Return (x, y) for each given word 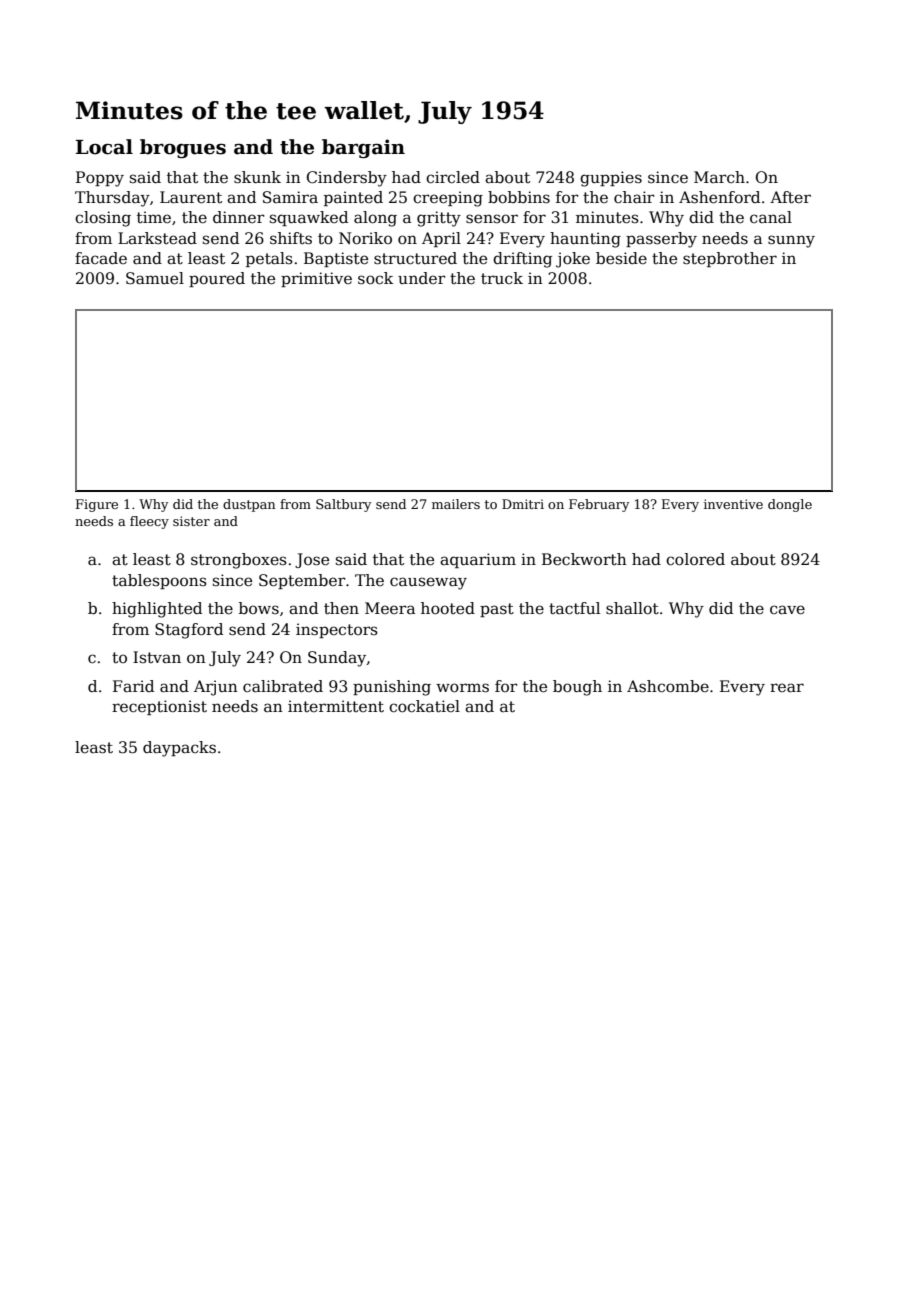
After (790, 197)
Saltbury (343, 505)
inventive (733, 504)
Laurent (191, 197)
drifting (522, 260)
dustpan (249, 505)
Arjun (216, 688)
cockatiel (424, 706)
